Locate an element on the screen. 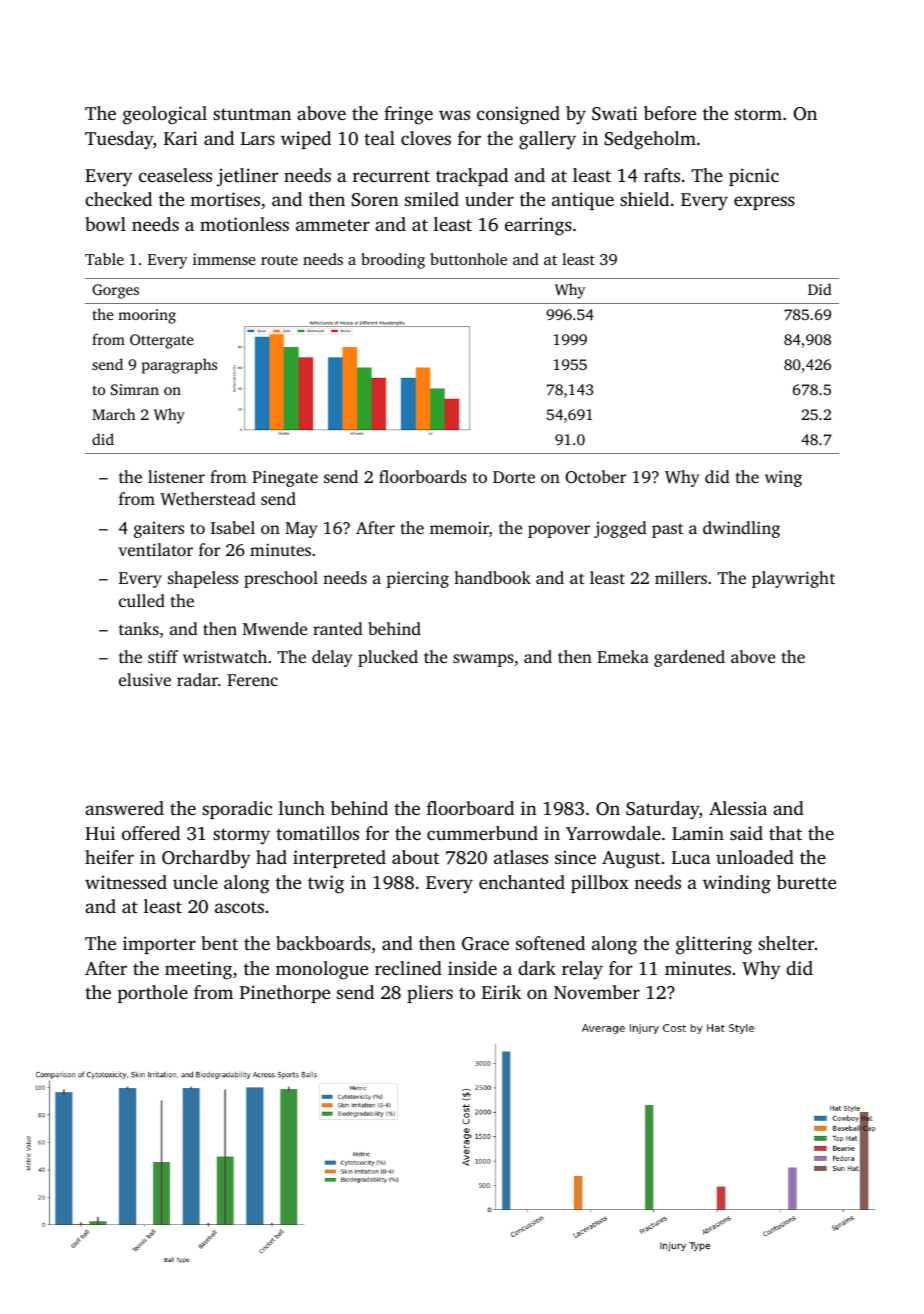  Emeka is located at coordinates (623, 656).
